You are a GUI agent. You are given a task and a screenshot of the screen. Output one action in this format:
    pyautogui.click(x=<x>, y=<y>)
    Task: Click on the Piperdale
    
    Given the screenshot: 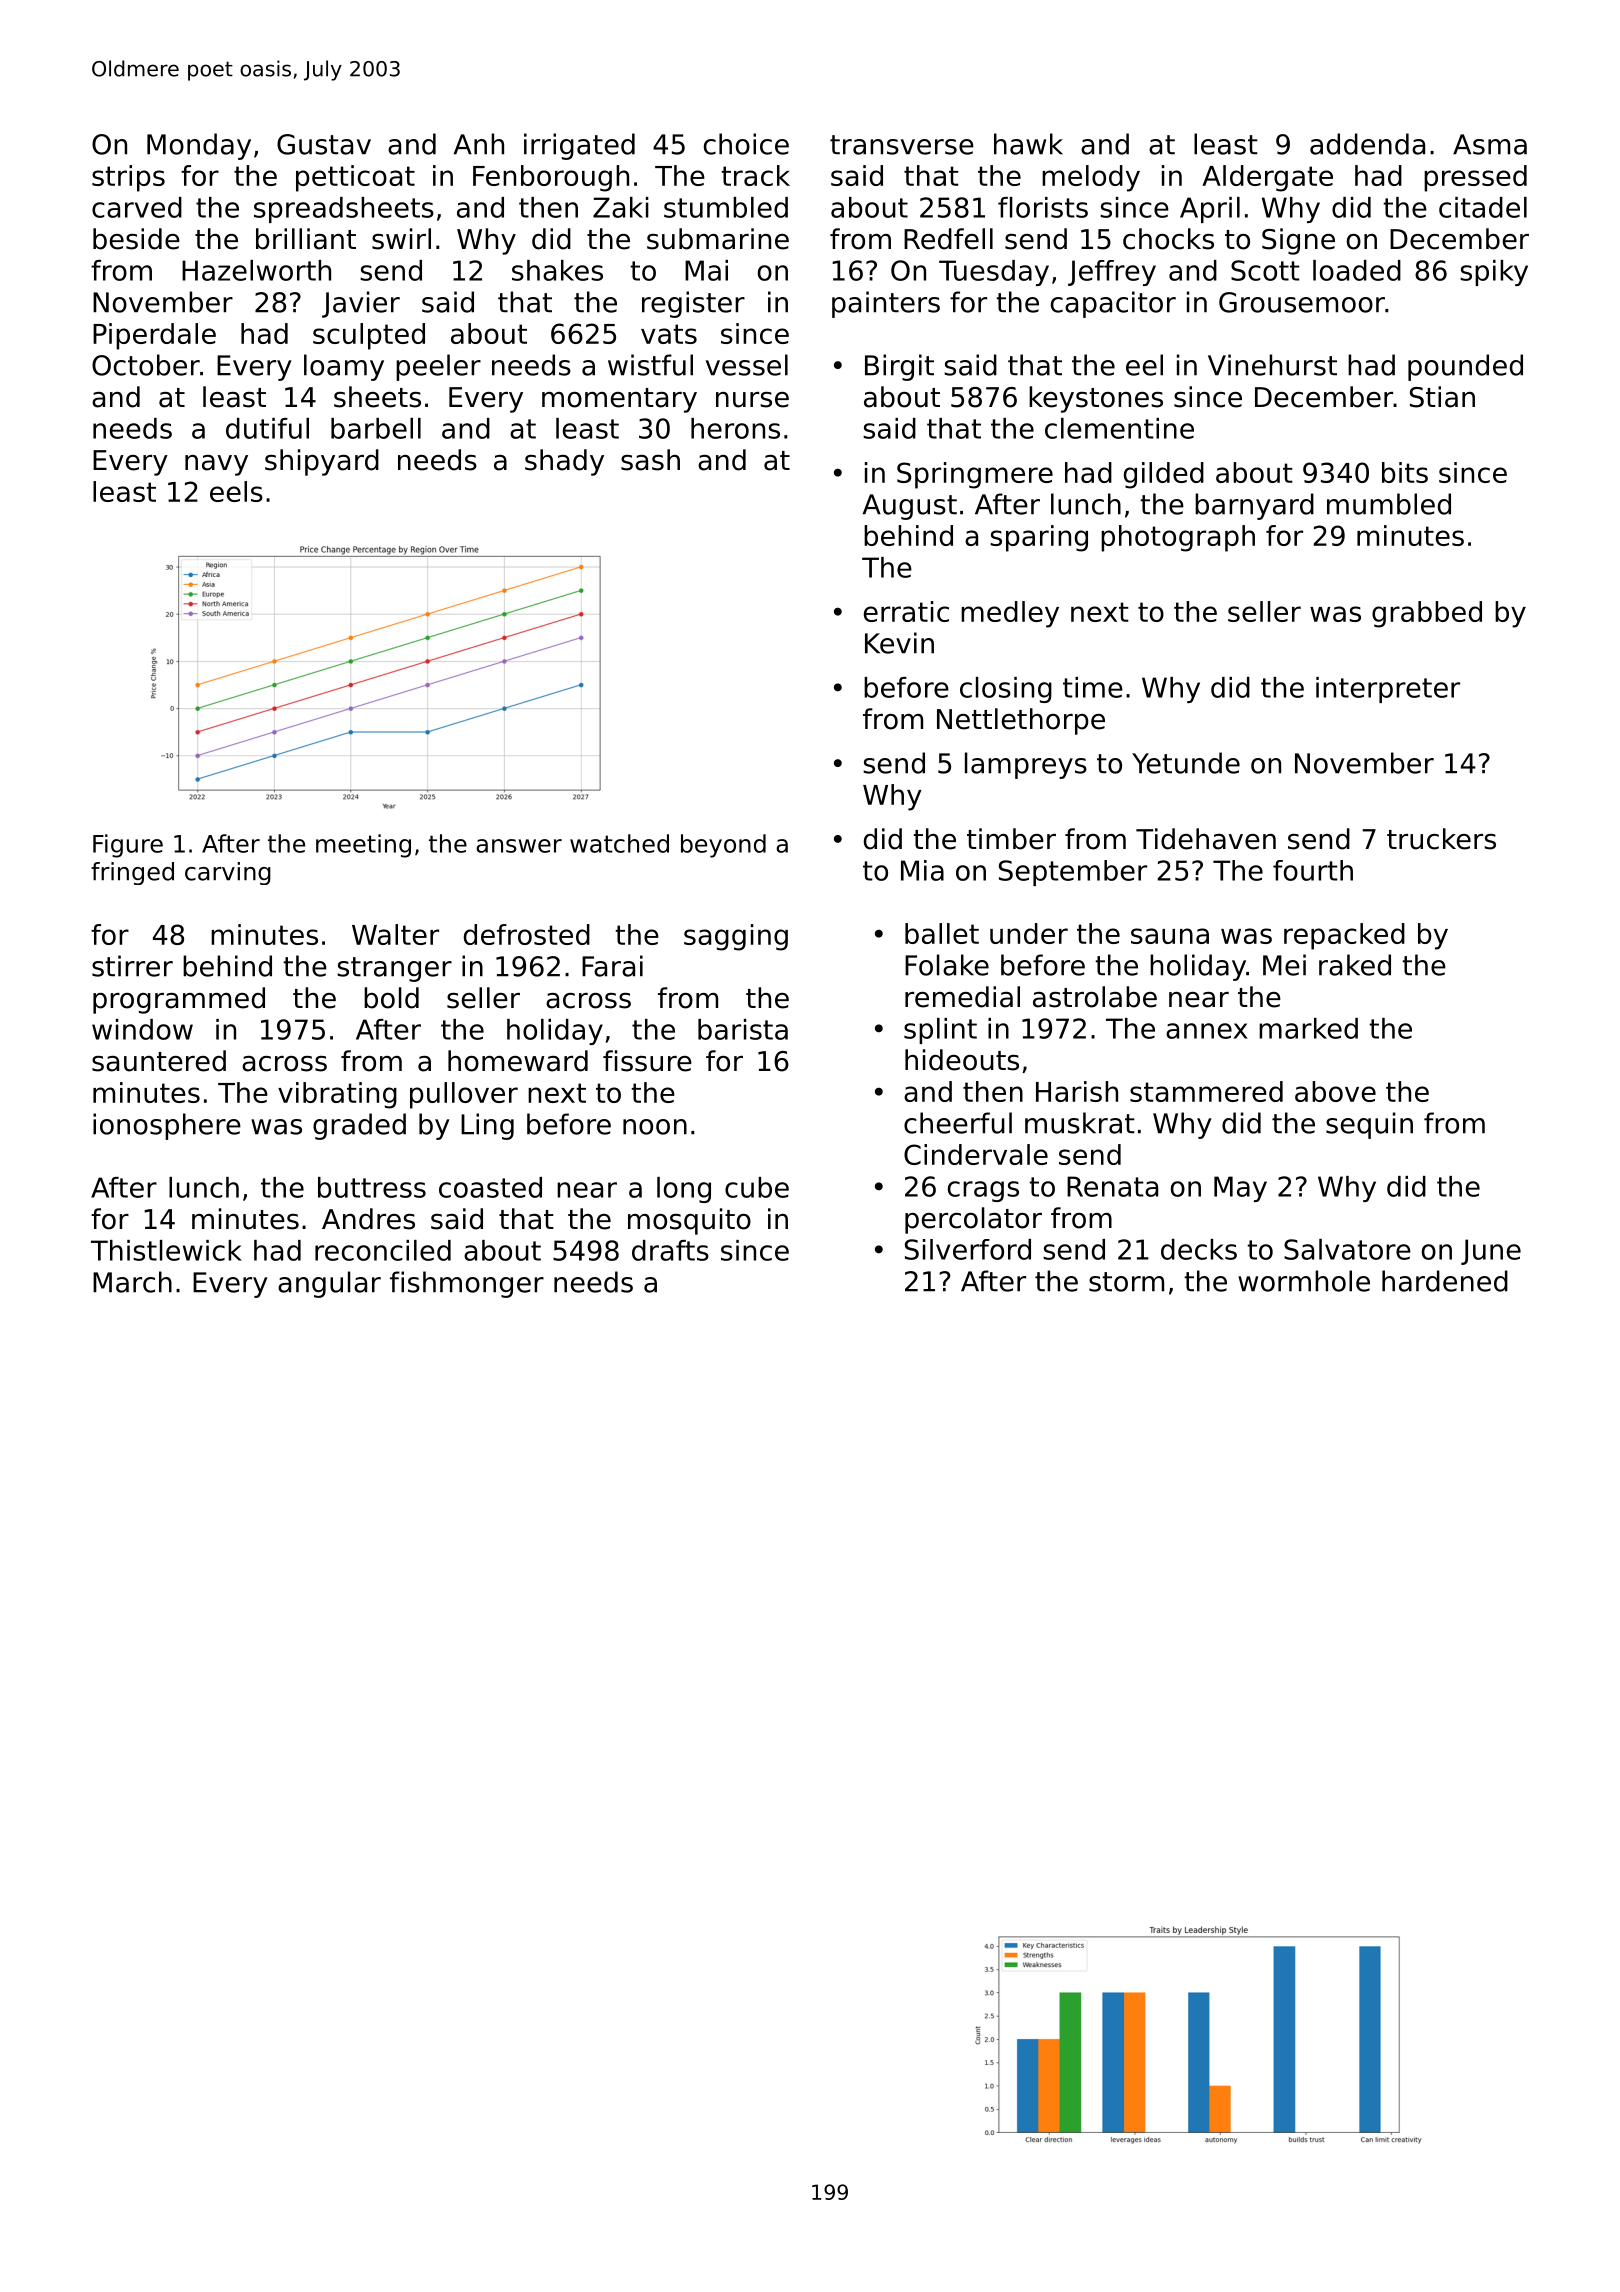 What is the action you would take?
    pyautogui.click(x=154, y=336)
